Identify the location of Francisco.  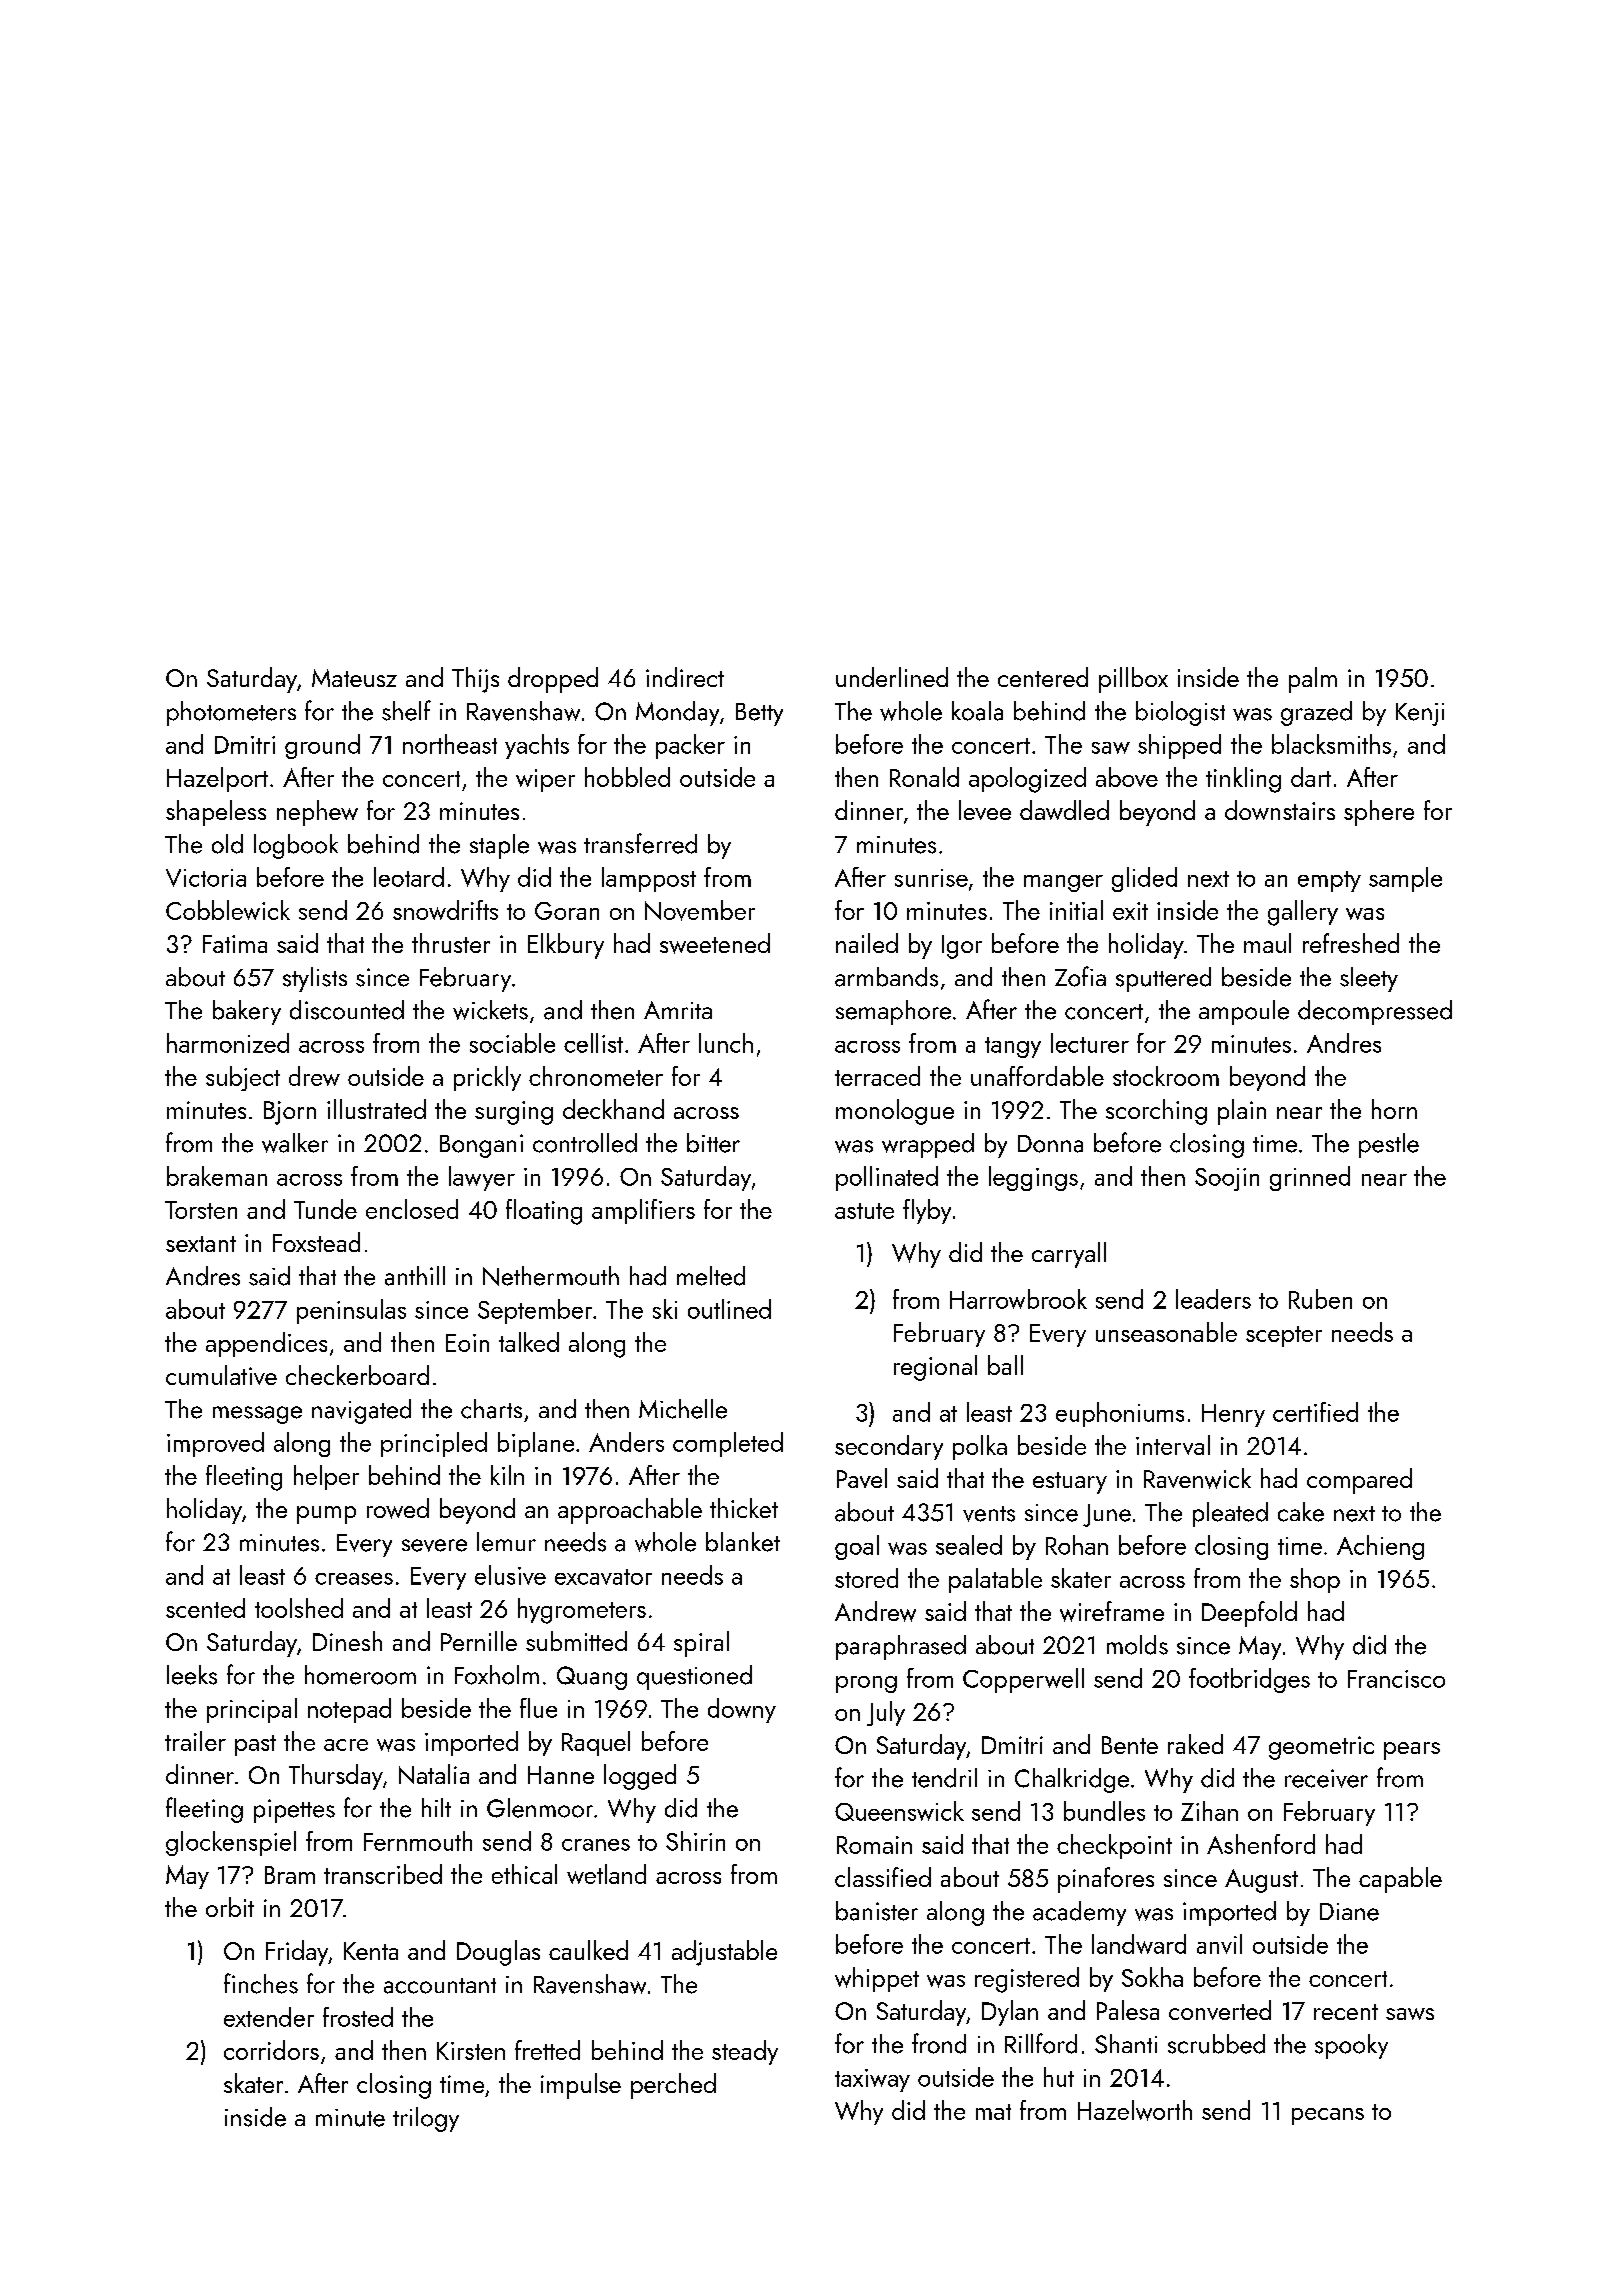
(1396, 1679).
